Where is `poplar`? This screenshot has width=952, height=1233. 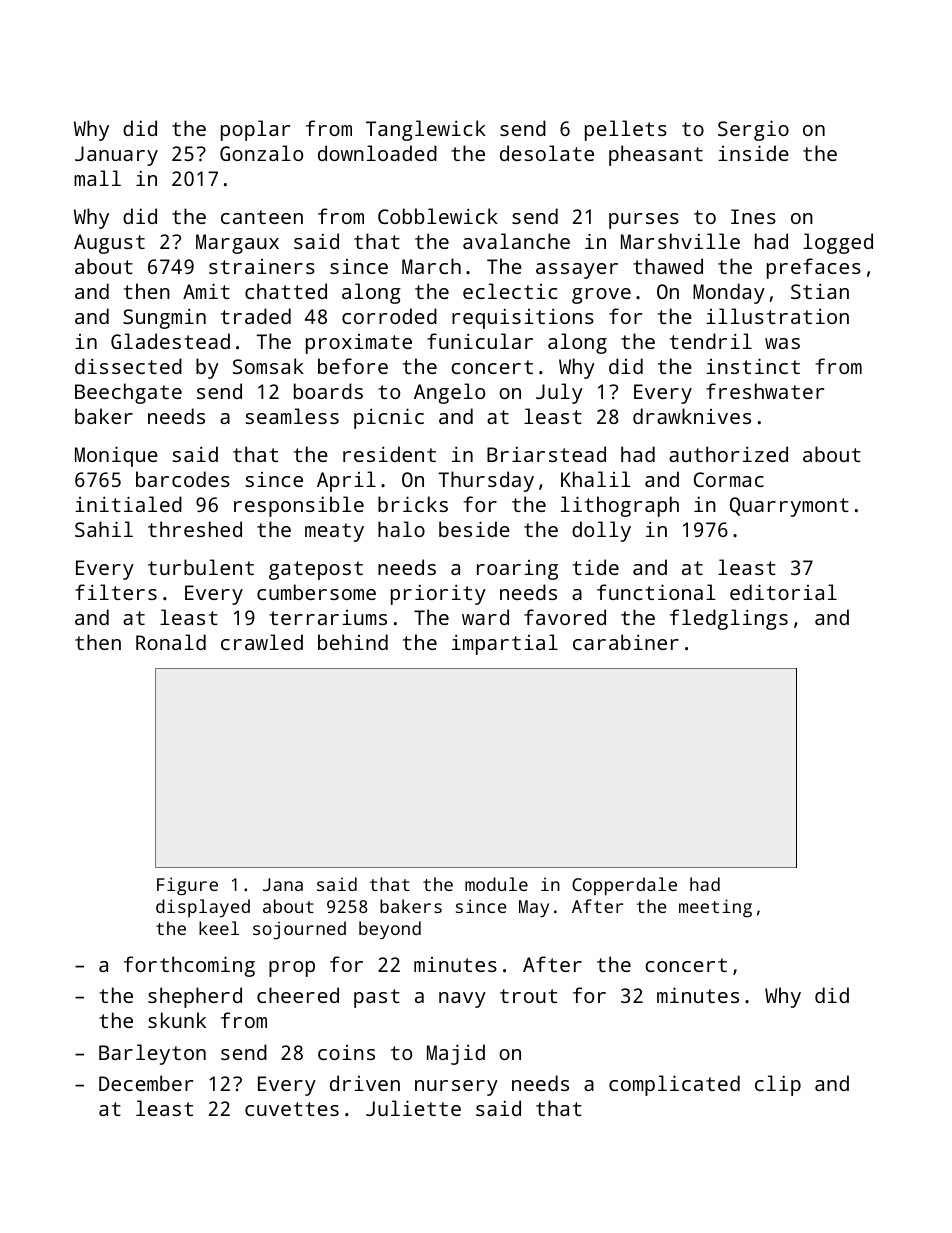 poplar is located at coordinates (255, 130).
